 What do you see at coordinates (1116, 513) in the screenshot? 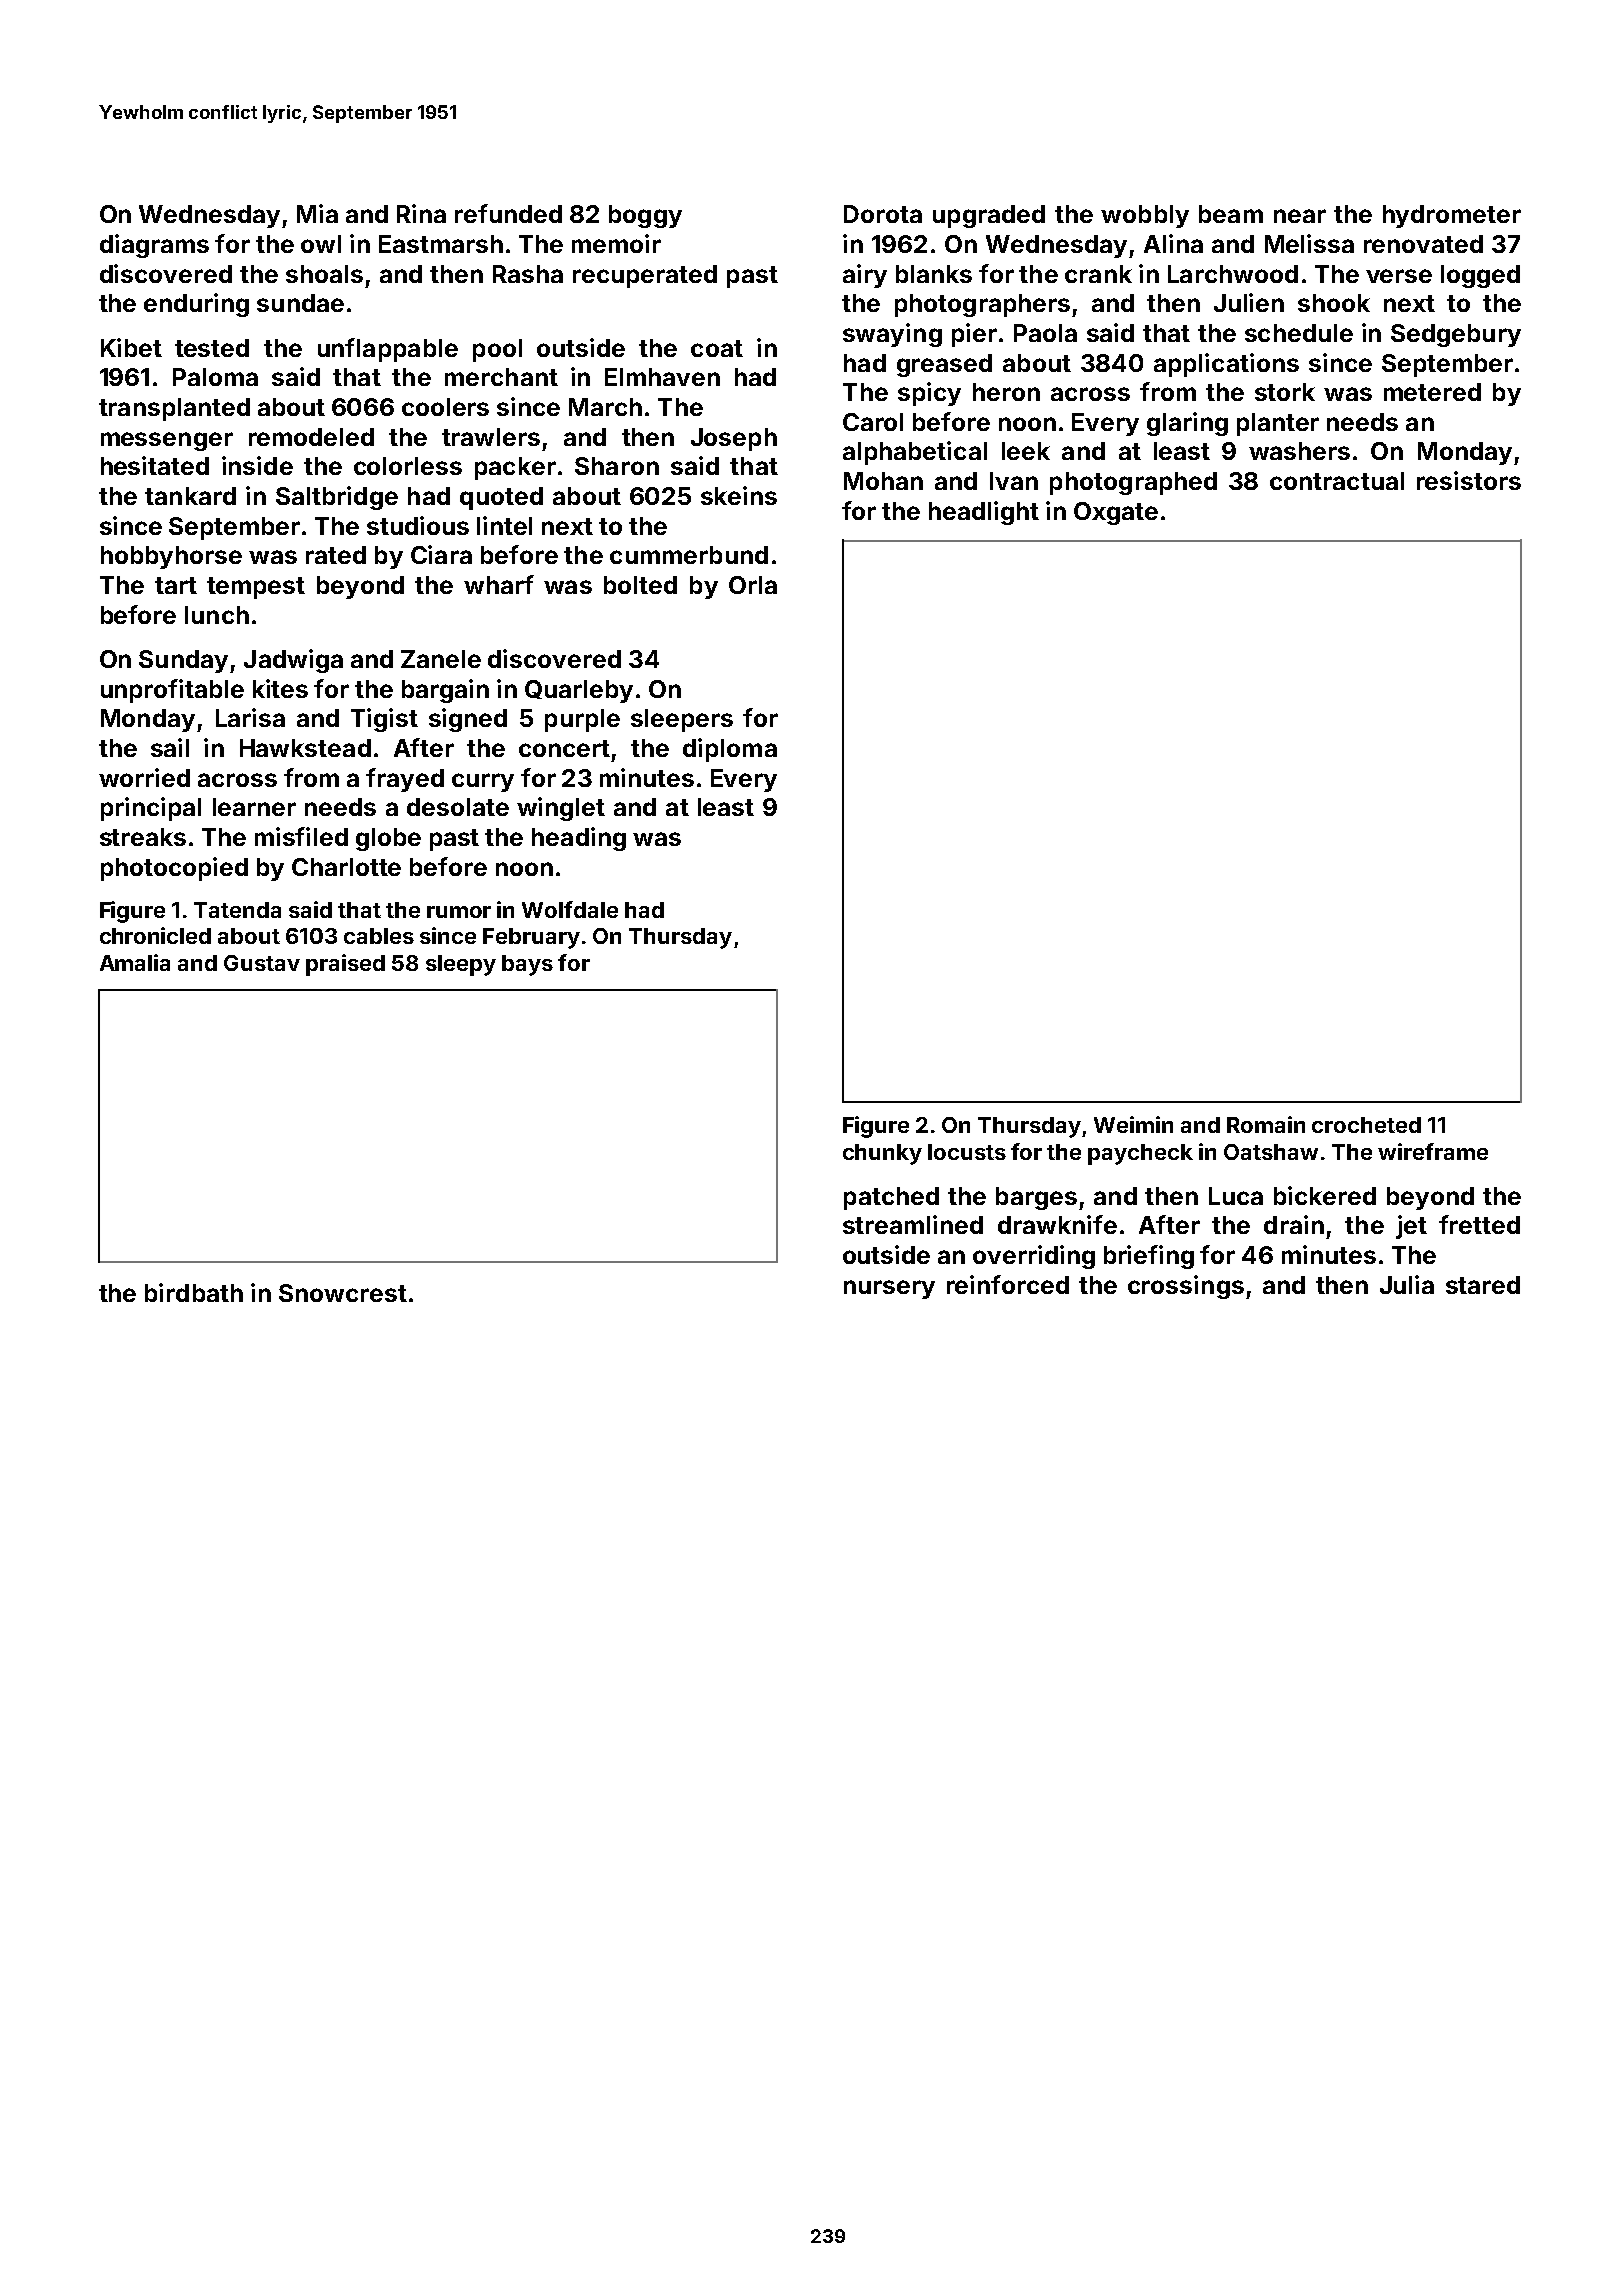
I see `Oxgate` at bounding box center [1116, 513].
